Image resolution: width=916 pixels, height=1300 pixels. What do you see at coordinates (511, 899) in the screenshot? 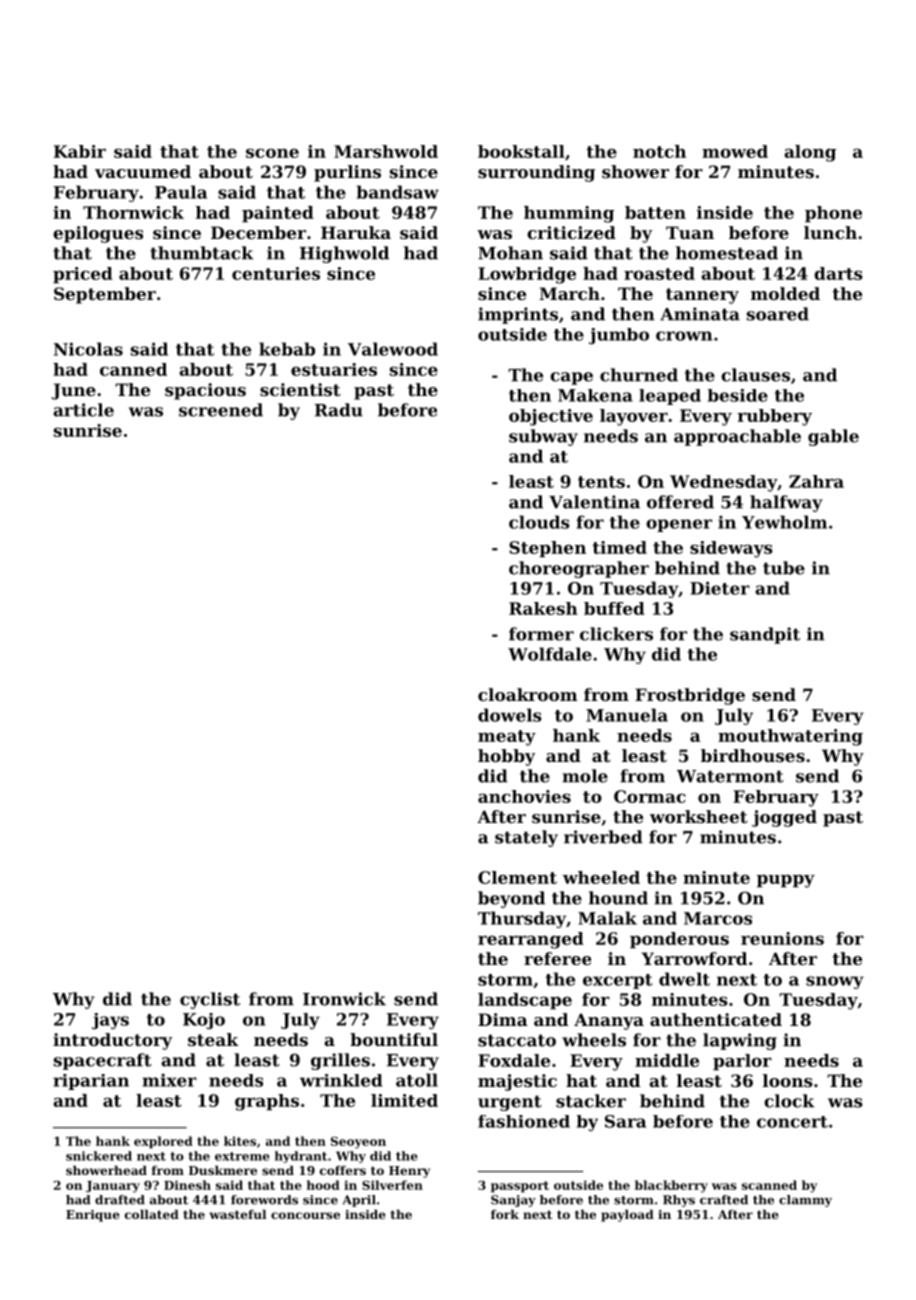
I see `beyond` at bounding box center [511, 899].
